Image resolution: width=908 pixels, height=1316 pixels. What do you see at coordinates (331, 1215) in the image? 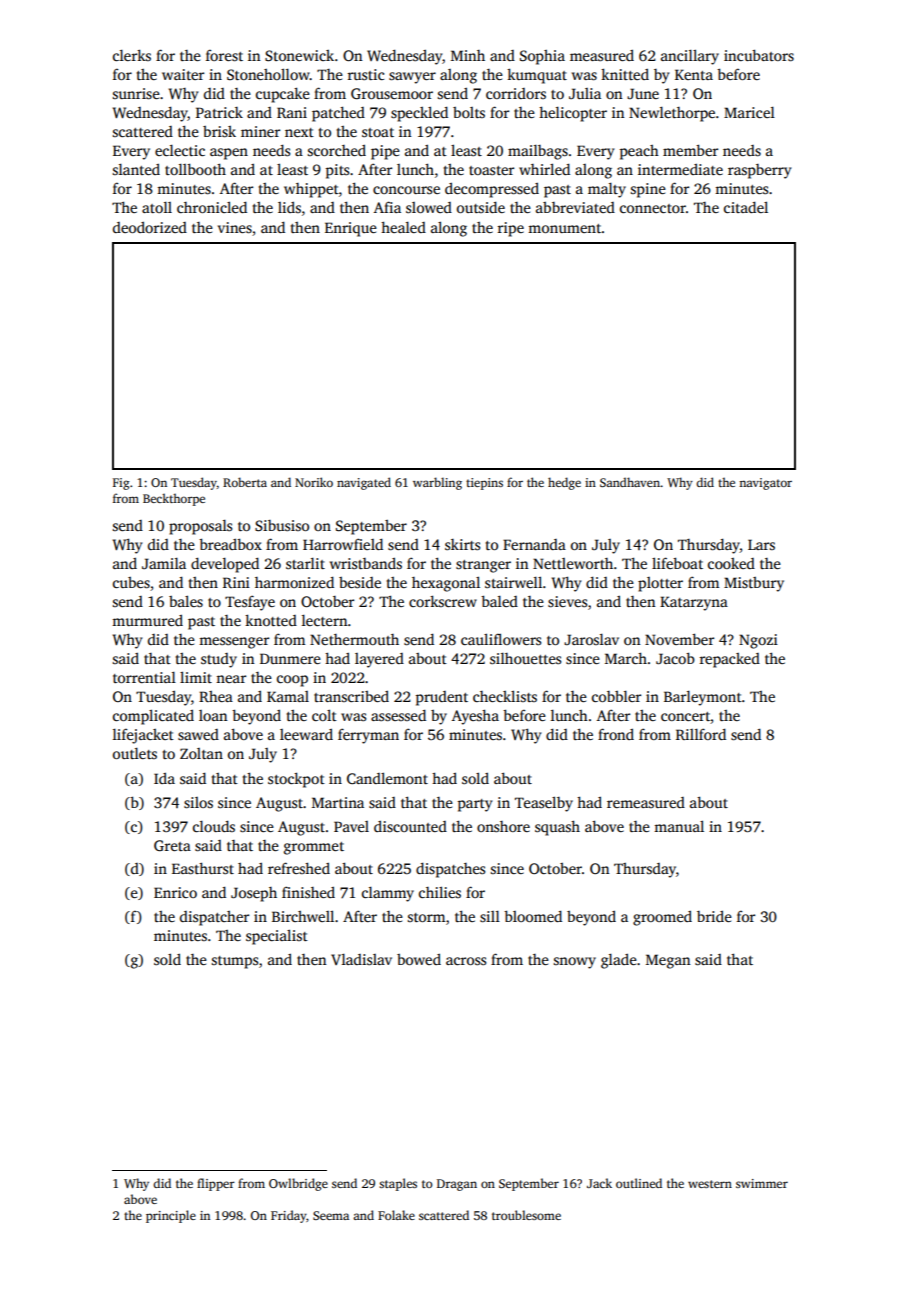
I see `Seema` at bounding box center [331, 1215].
